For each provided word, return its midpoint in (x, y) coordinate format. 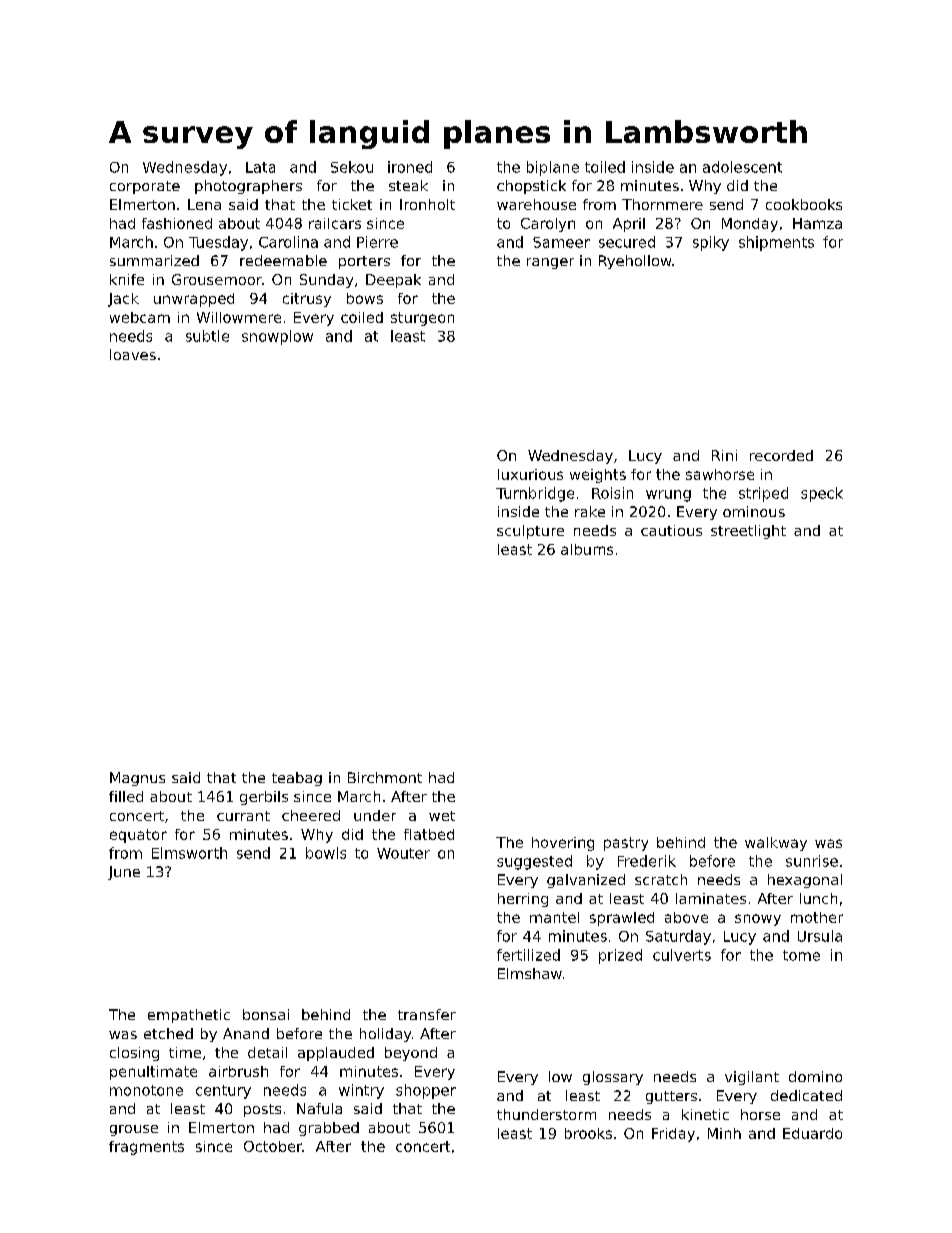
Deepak (393, 281)
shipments (776, 243)
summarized (154, 260)
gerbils (264, 798)
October (273, 1146)
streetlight (748, 532)
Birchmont (385, 777)
